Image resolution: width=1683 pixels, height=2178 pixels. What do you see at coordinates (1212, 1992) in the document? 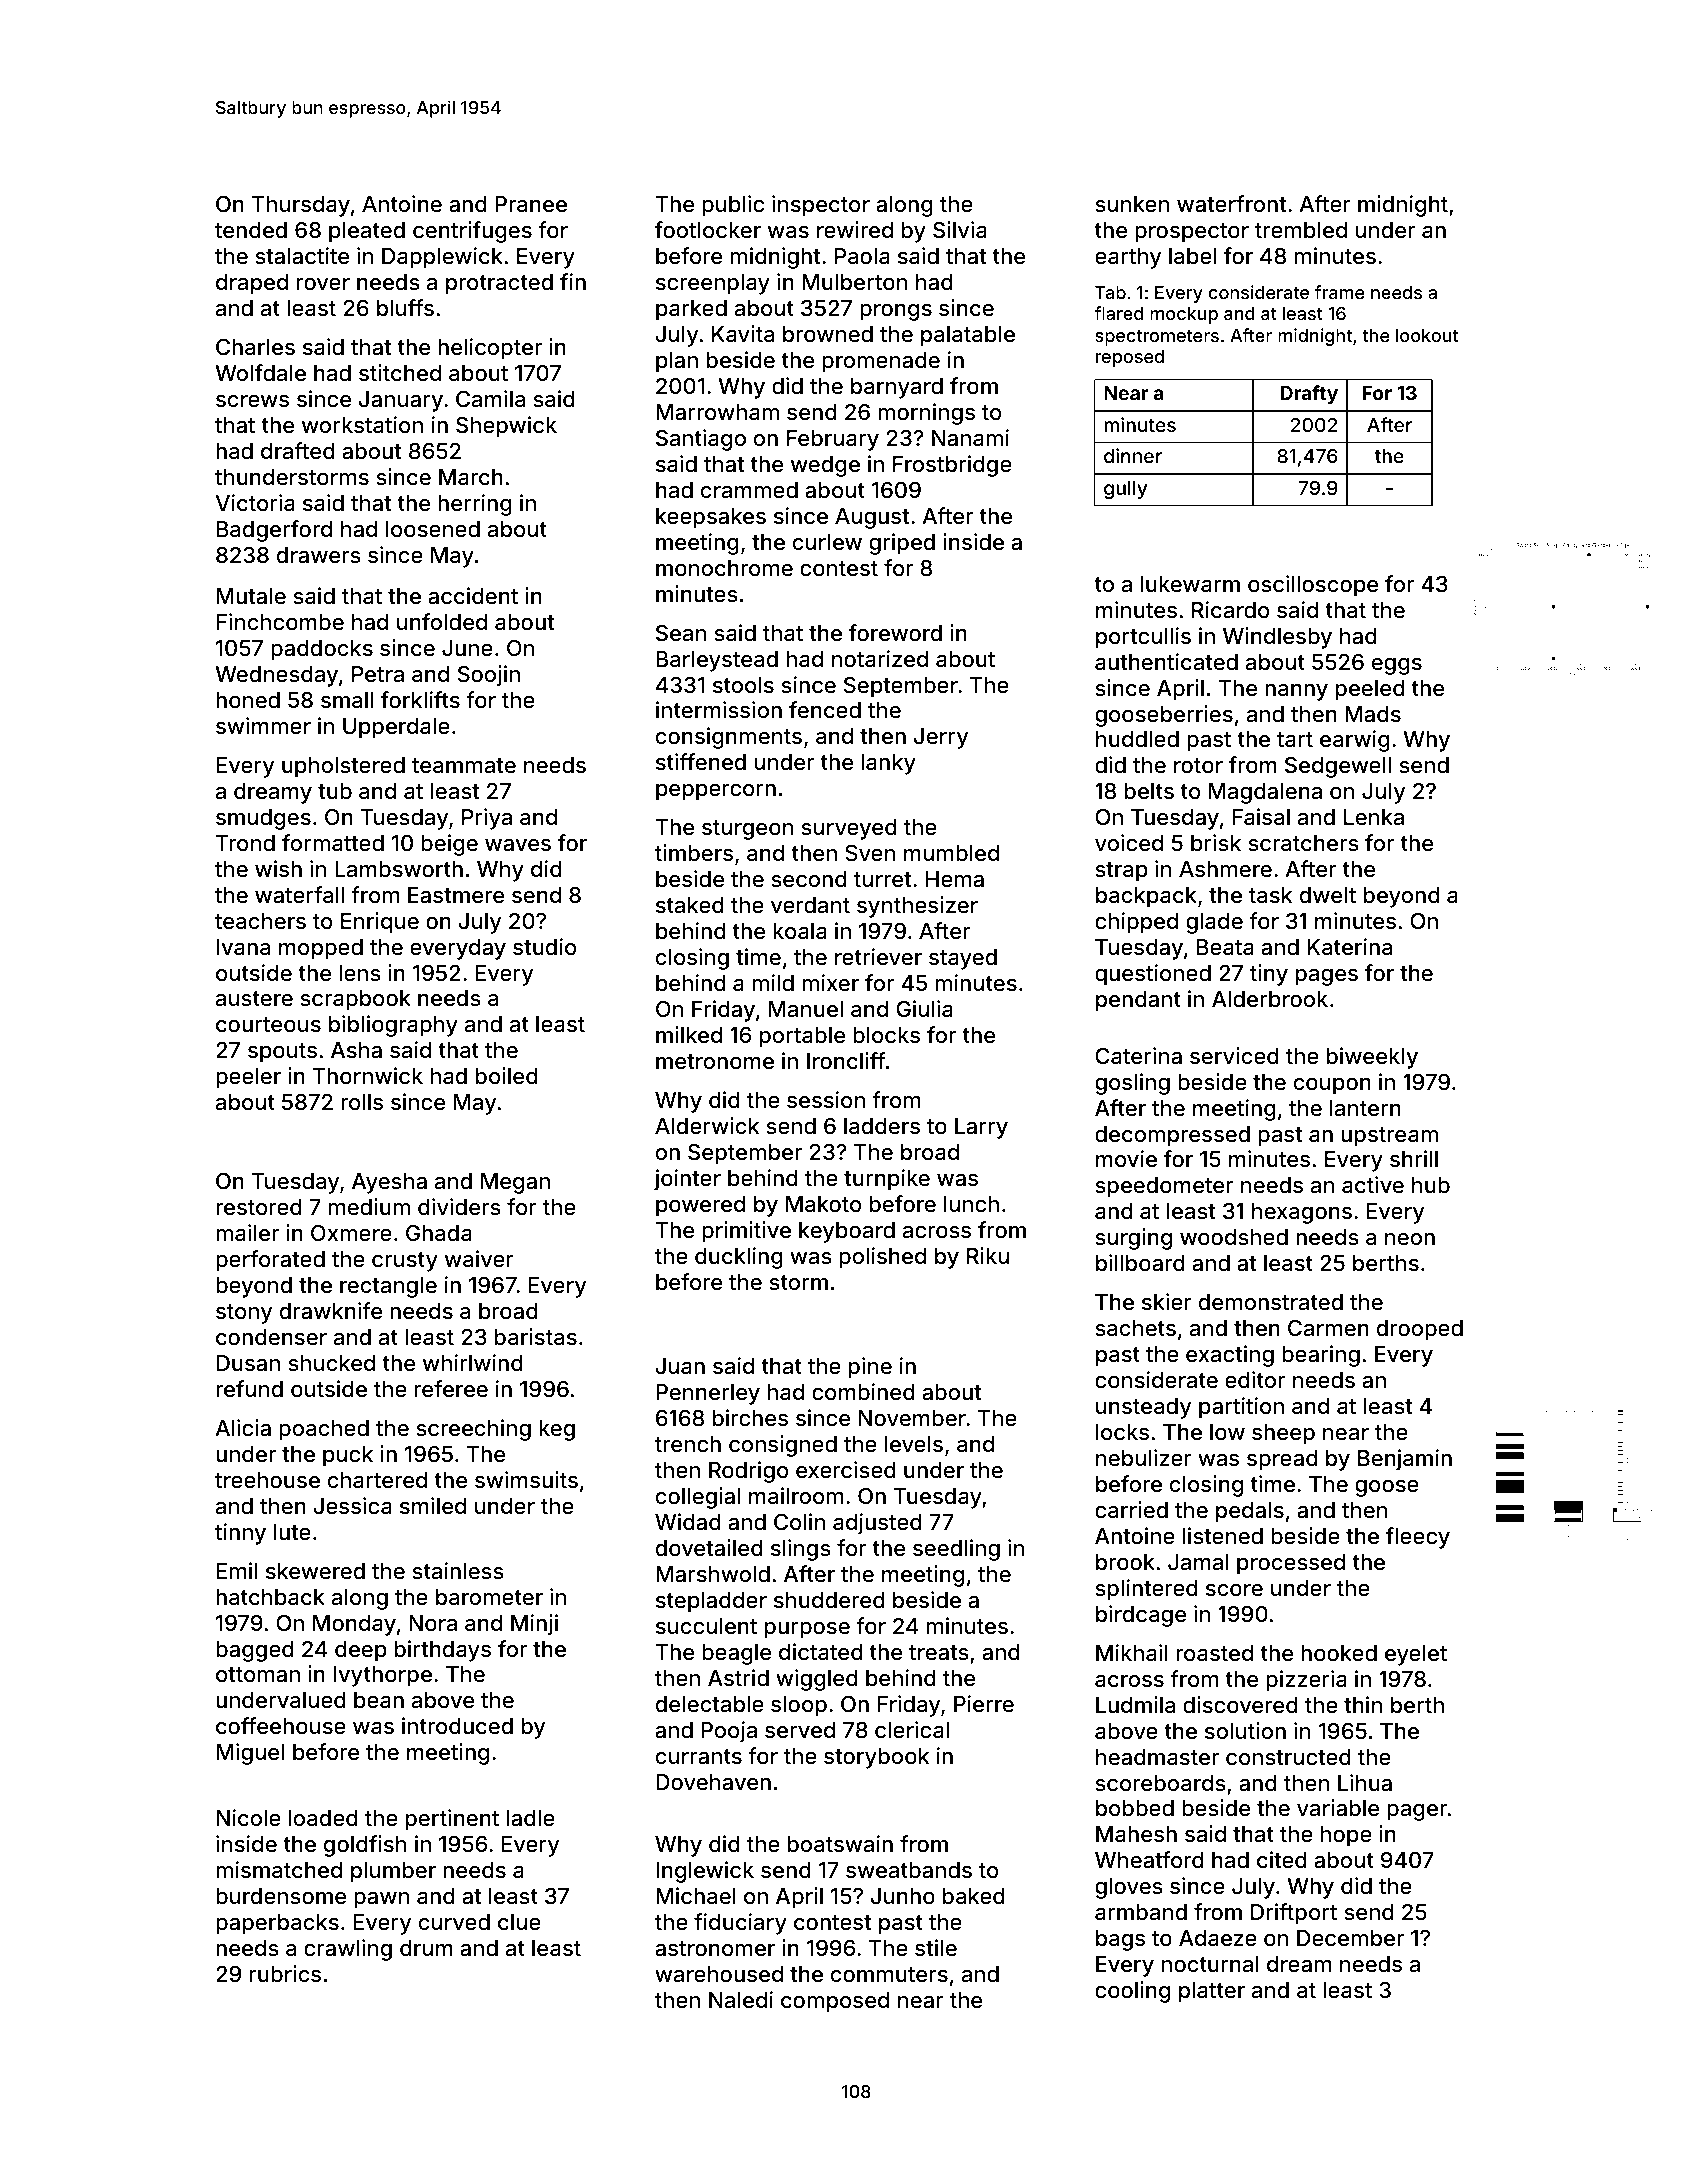
I see `platter` at bounding box center [1212, 1992].
